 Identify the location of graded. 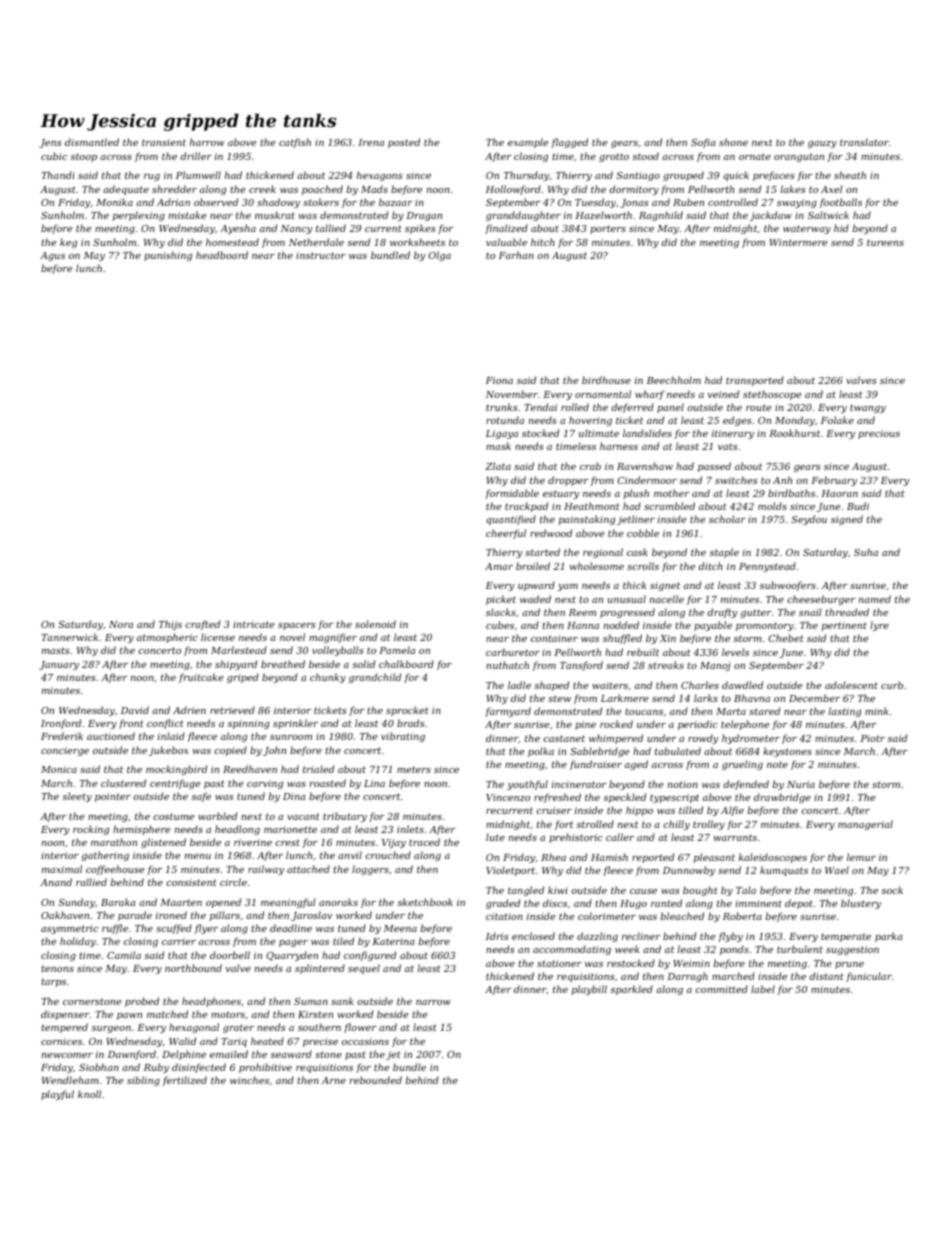
(503, 904).
